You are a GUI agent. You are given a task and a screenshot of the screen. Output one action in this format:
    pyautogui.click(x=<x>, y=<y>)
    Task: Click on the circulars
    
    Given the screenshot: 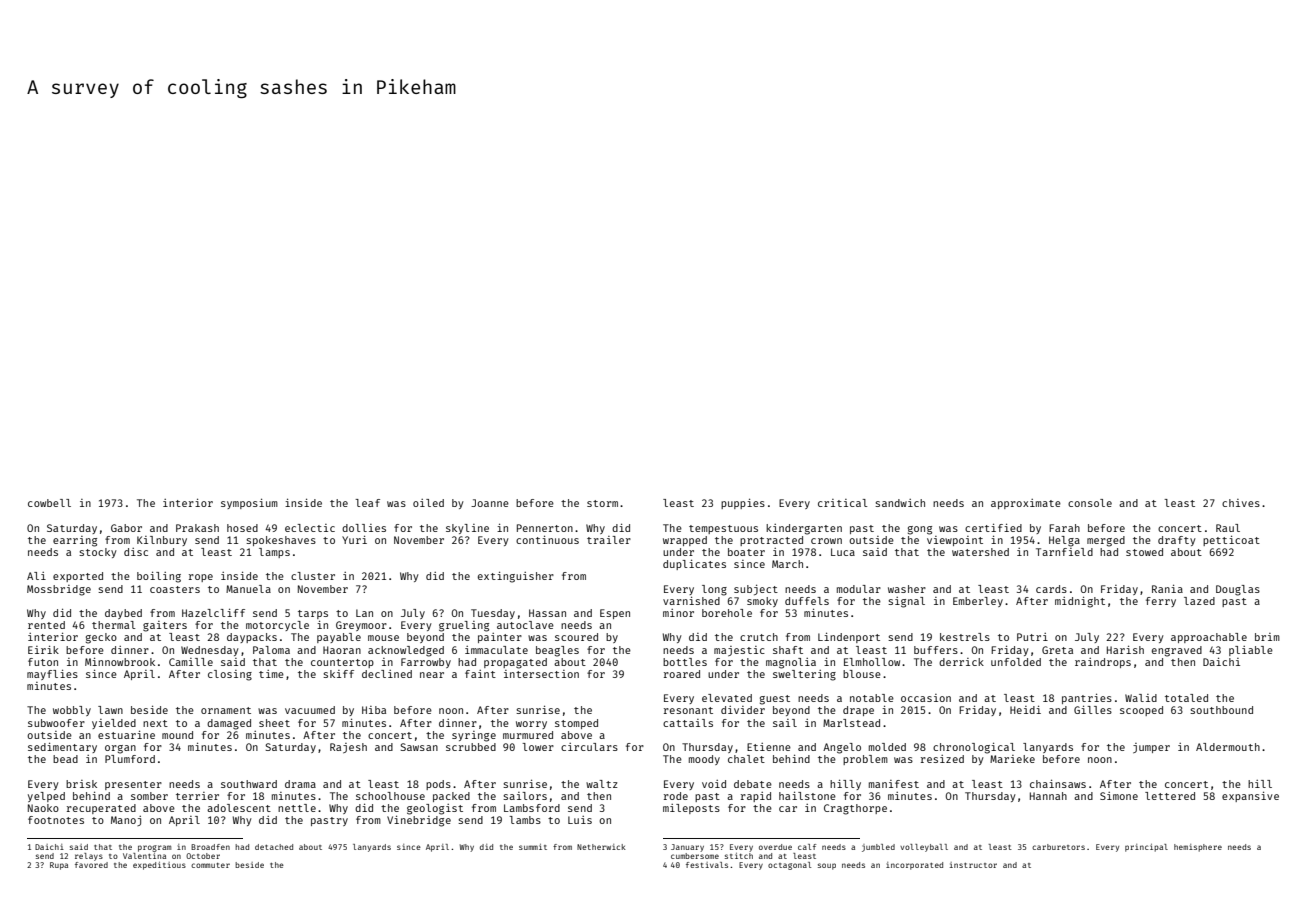 What is the action you would take?
    pyautogui.click(x=589, y=747)
